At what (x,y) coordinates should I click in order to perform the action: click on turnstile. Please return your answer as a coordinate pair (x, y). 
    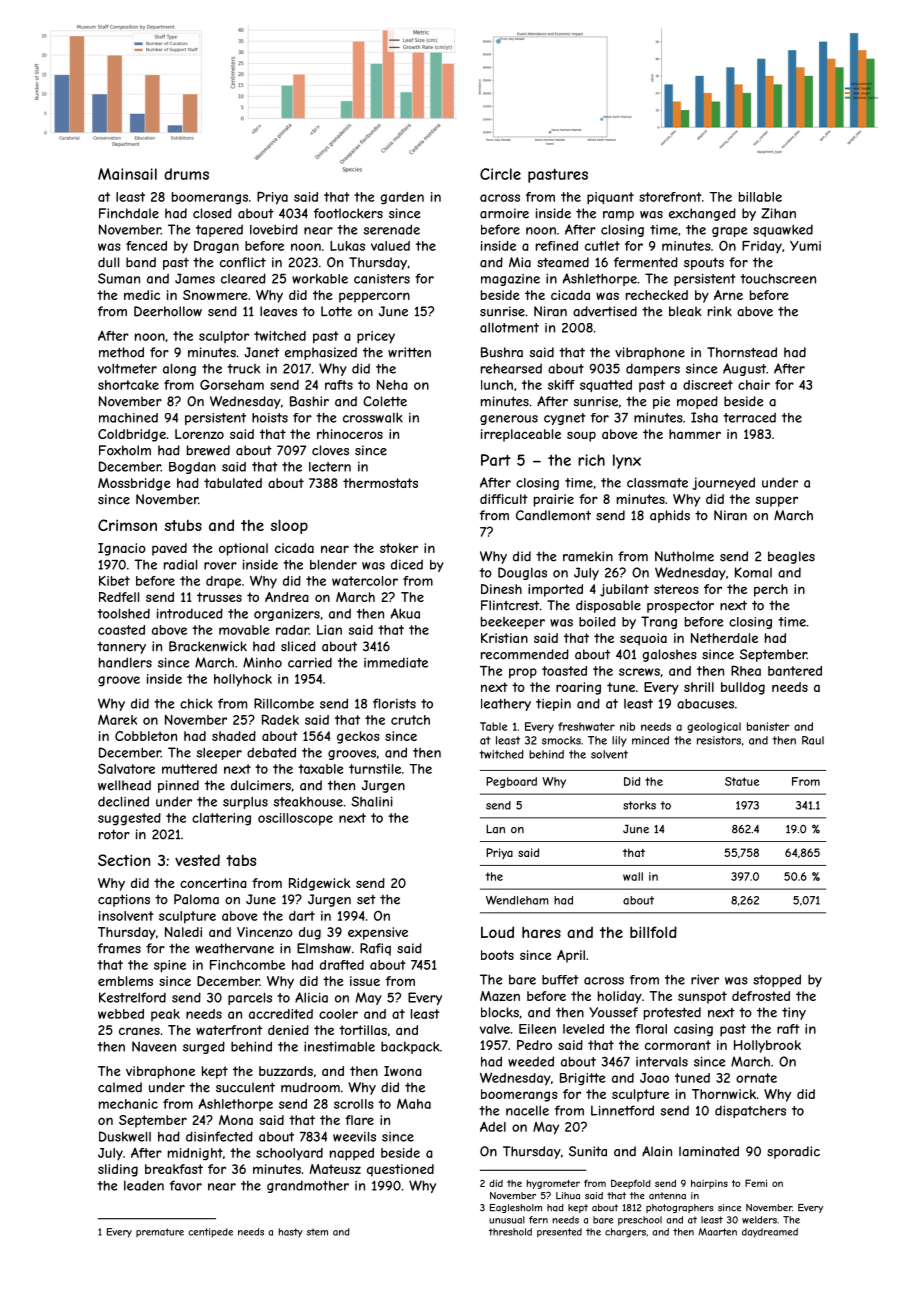
    Looking at the image, I should click on (375, 769).
